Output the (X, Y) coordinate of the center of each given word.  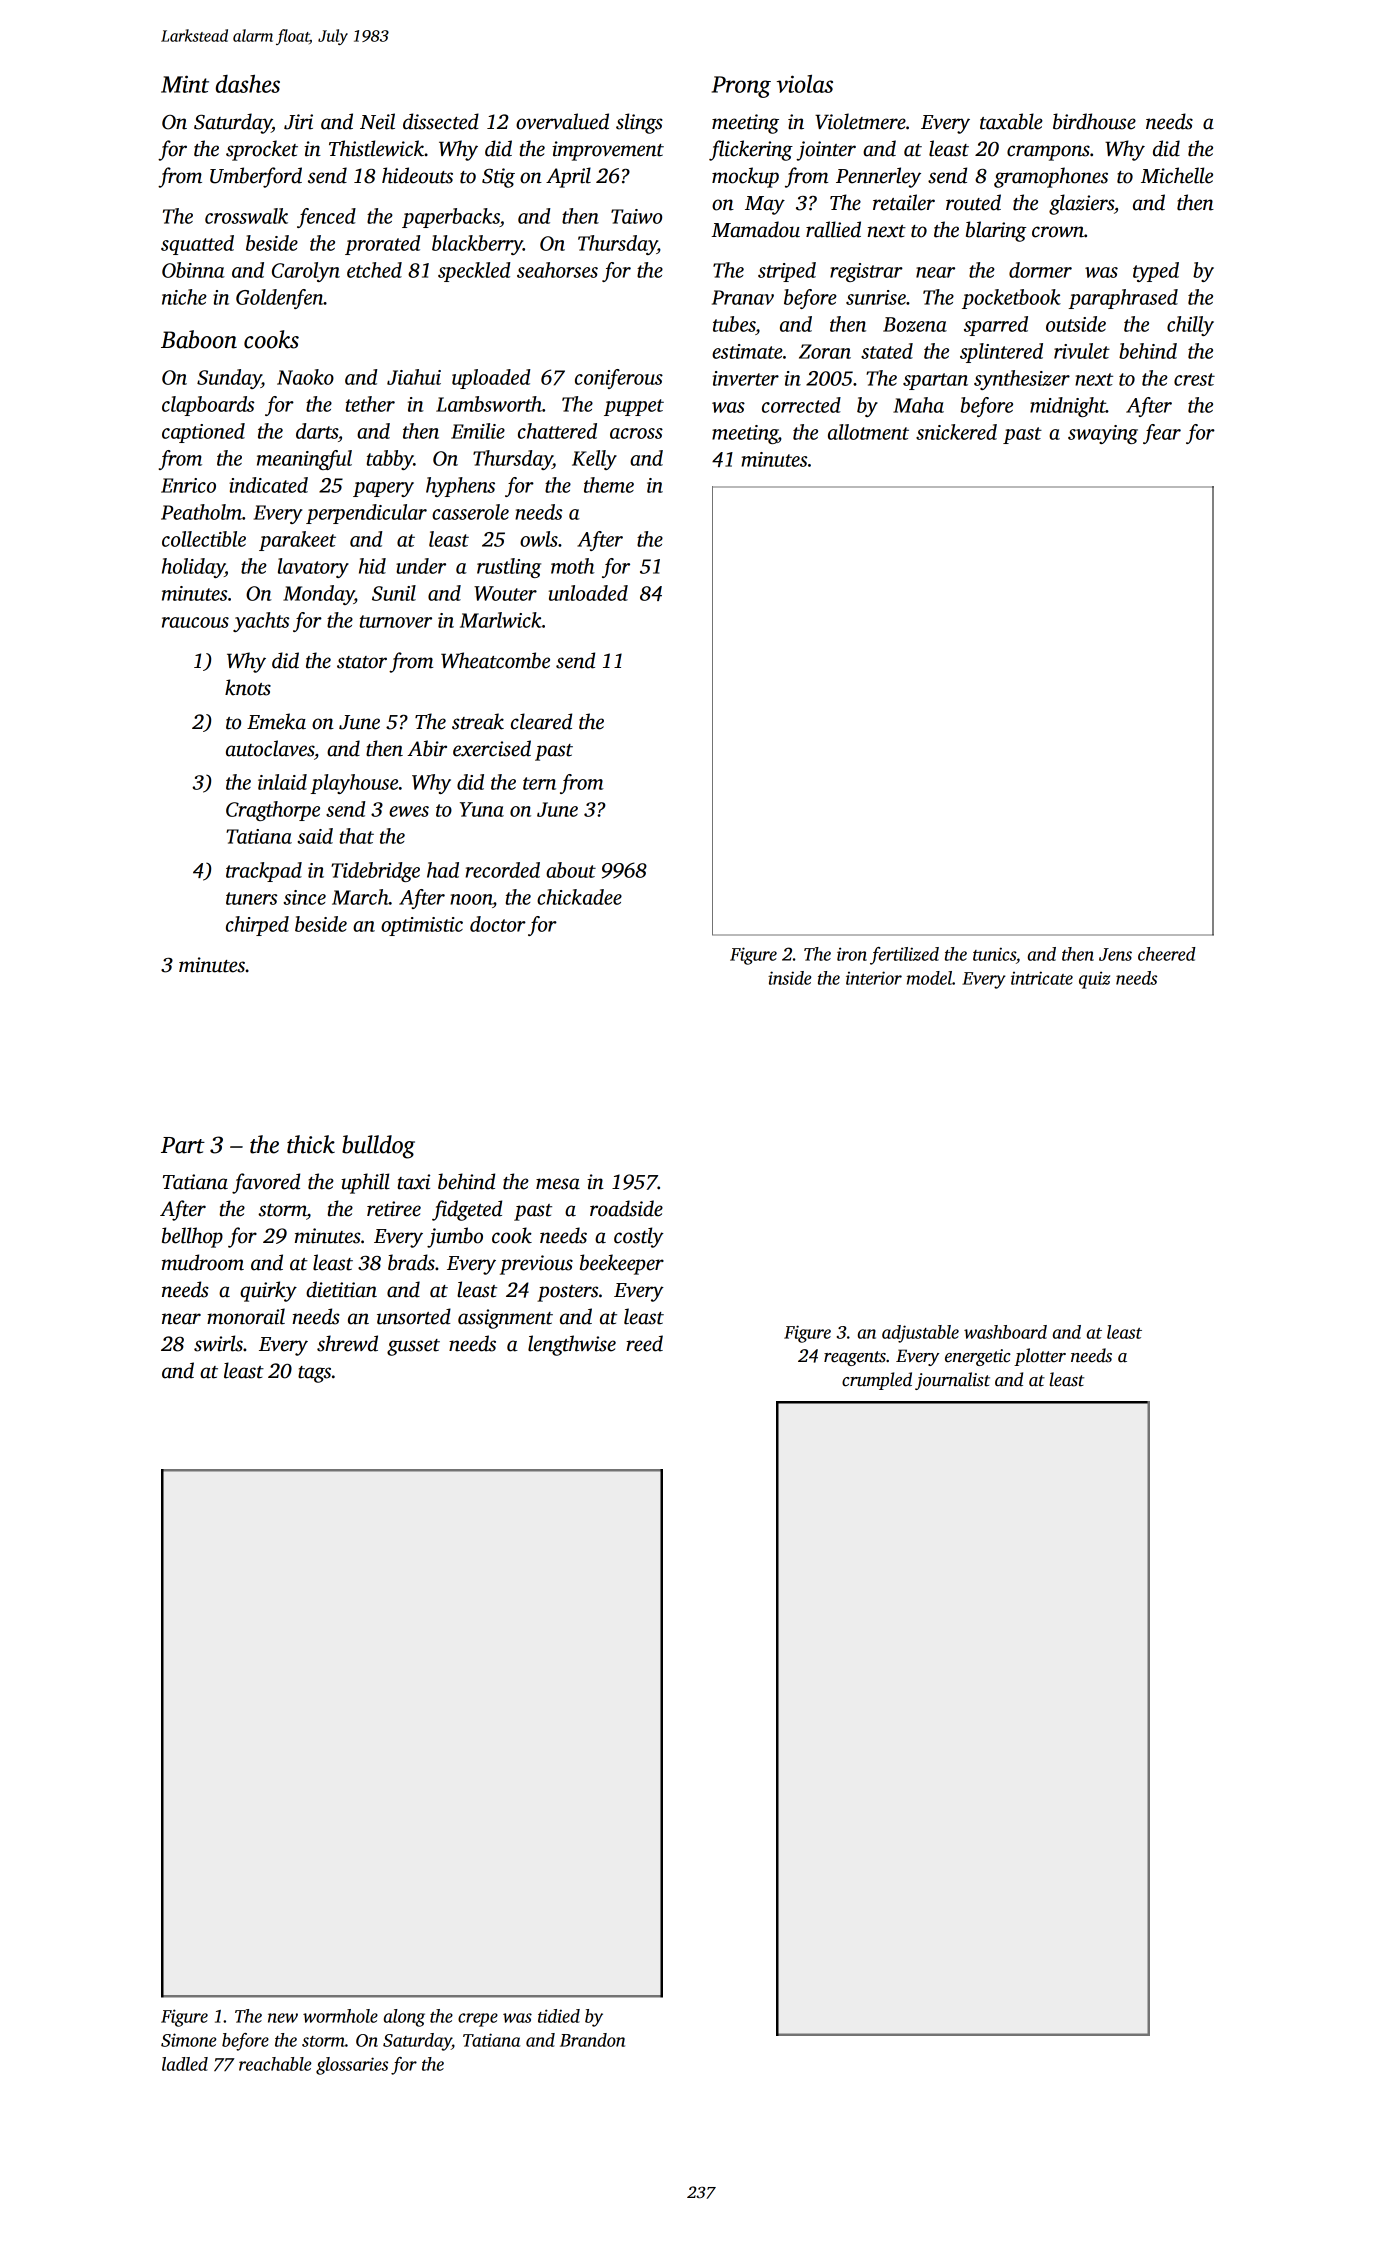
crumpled (877, 1381)
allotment (868, 432)
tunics (994, 954)
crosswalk (246, 216)
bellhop (192, 1237)
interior (874, 978)
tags (314, 1374)
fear (1162, 434)
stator (362, 662)
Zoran (825, 351)
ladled (185, 2064)
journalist (952, 1381)
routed (973, 202)
